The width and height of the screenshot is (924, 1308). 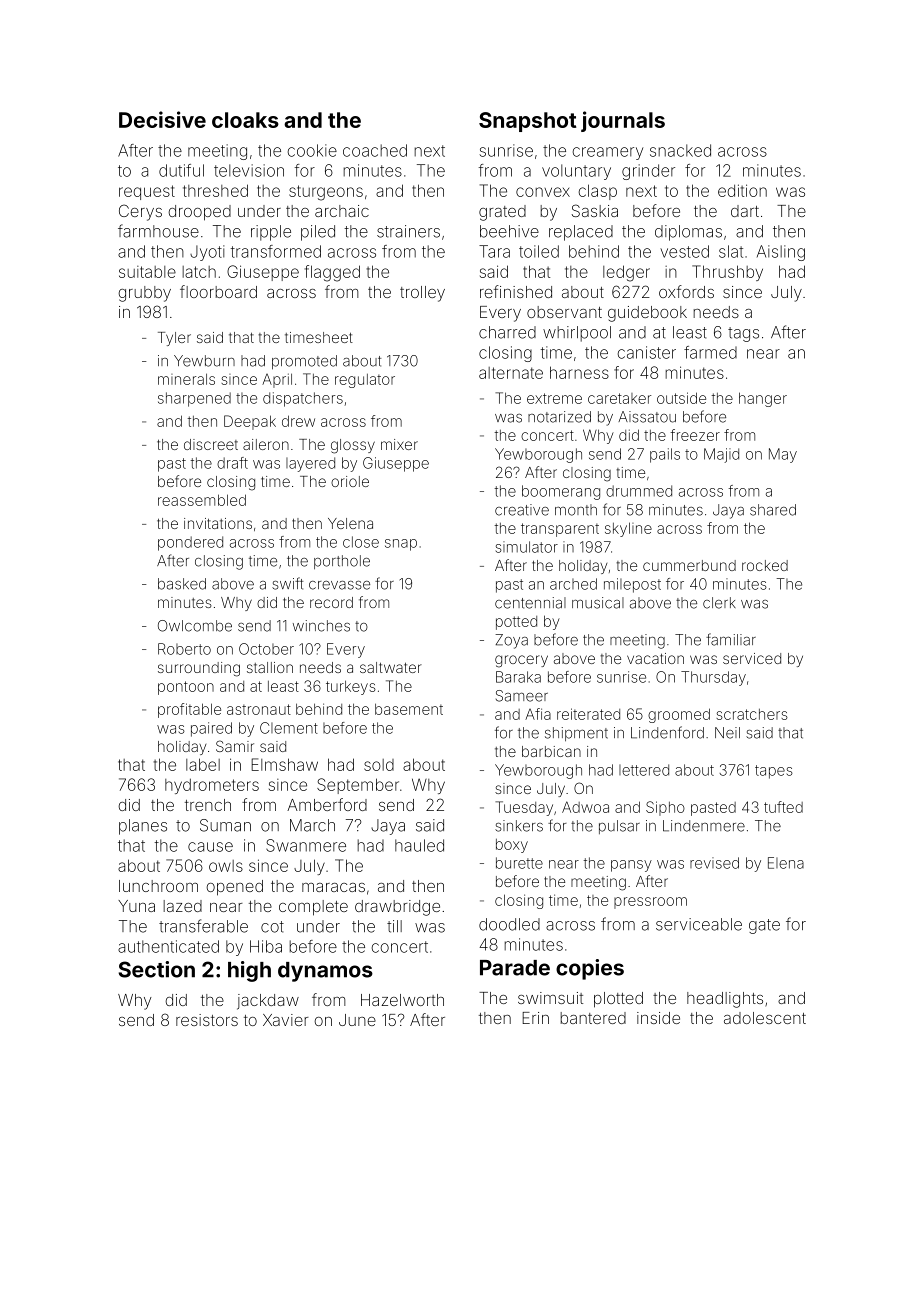 I want to click on edition, so click(x=742, y=190).
